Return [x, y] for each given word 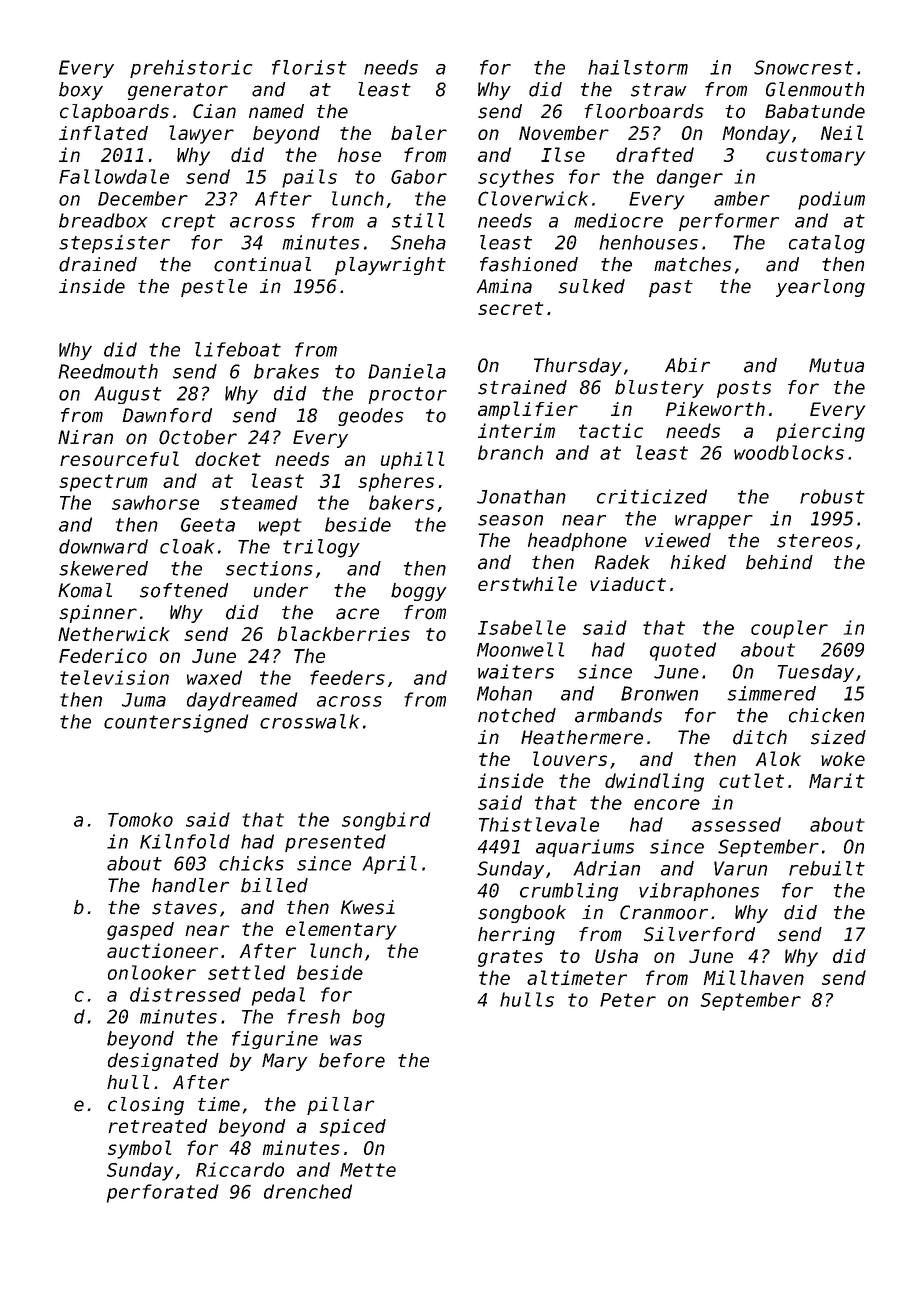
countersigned [176, 723]
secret [510, 308]
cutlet [751, 780]
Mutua [836, 365]
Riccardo [240, 1169]
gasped [140, 931]
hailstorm [638, 67]
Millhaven [754, 977]
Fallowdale [114, 176]
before [352, 1060]
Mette [368, 1170]
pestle [214, 288]
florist [309, 67]
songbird [386, 821]
